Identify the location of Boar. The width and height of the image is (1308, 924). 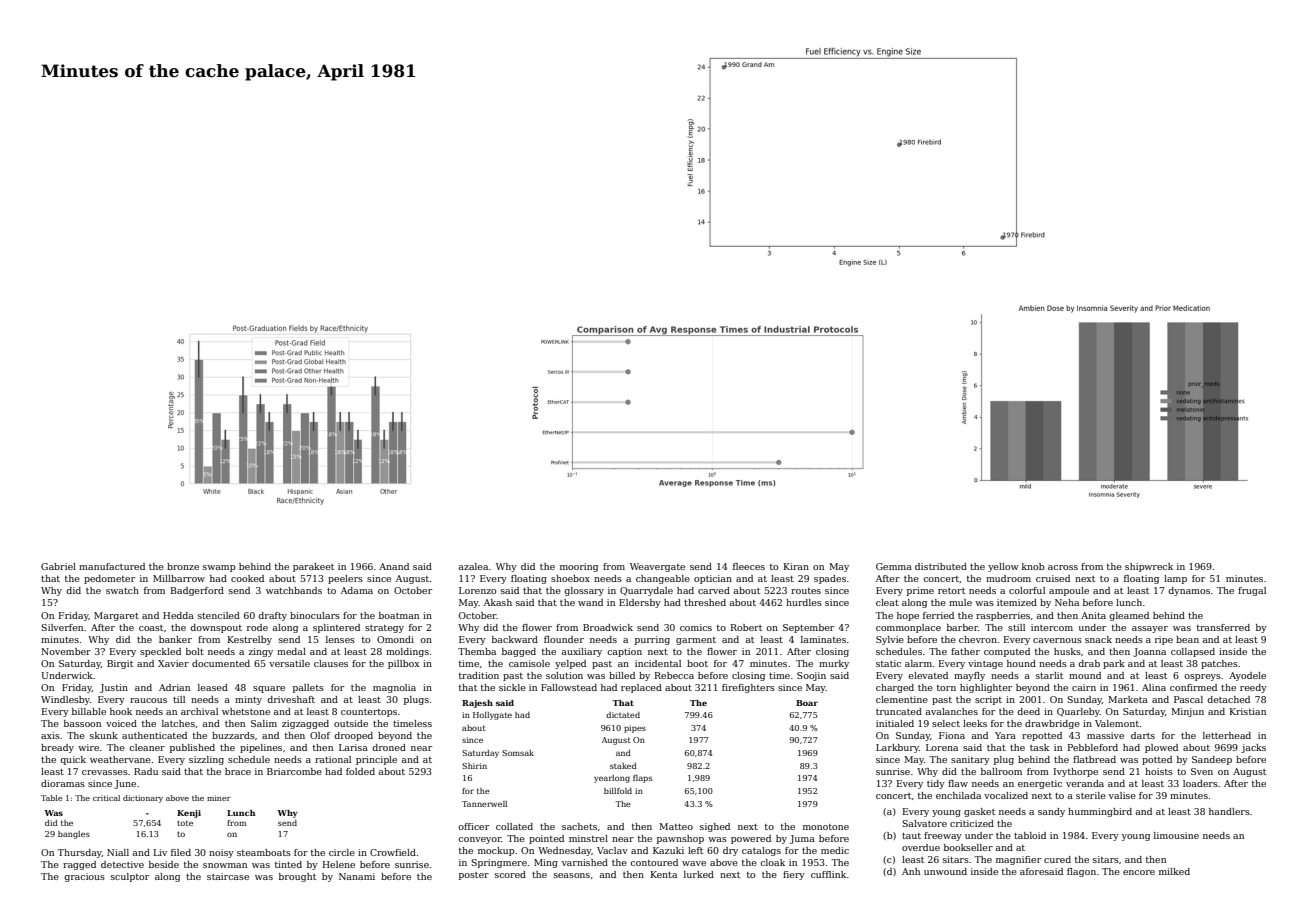
(807, 703).
